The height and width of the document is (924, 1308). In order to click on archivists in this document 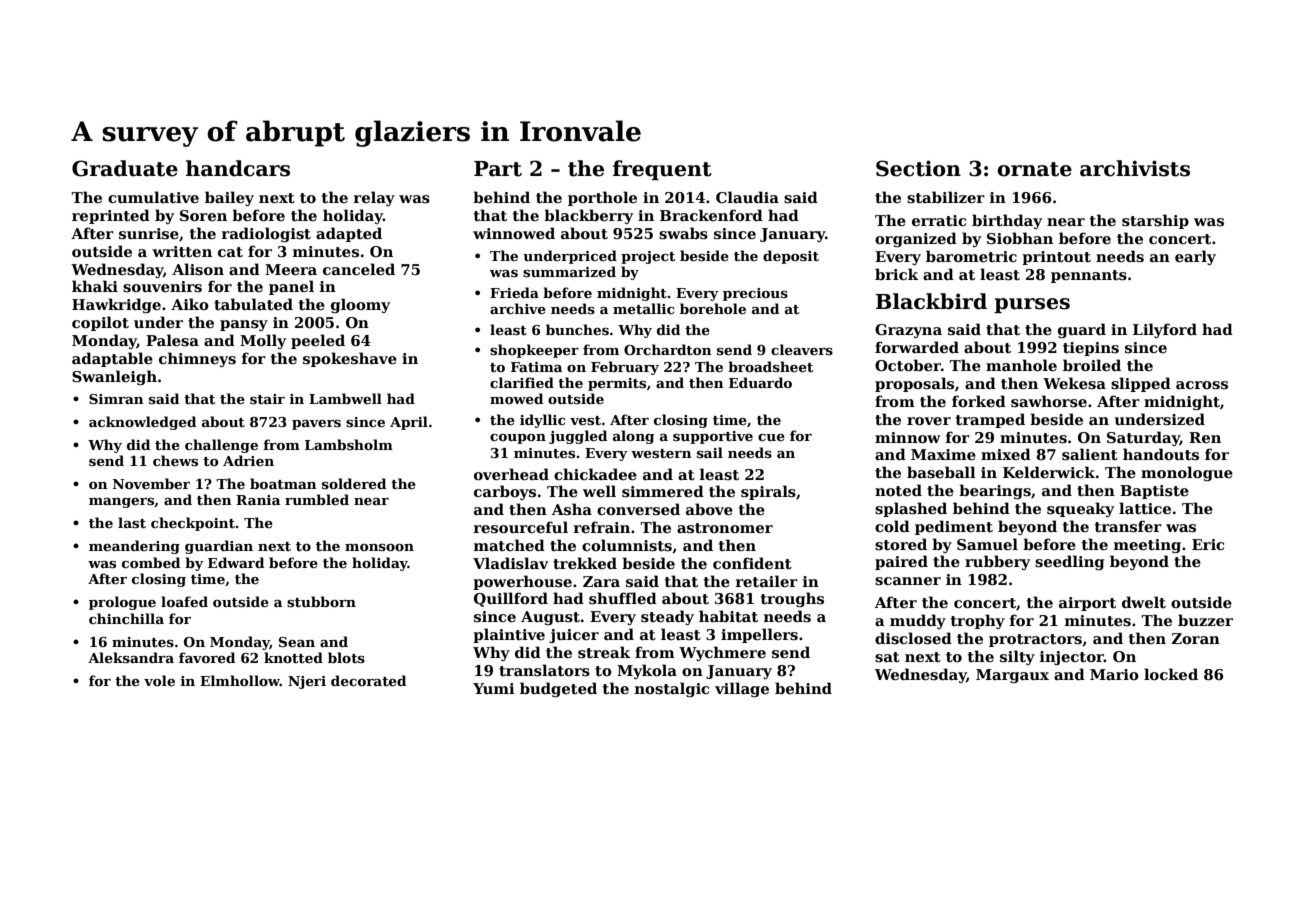, I will do `click(1135, 168)`.
